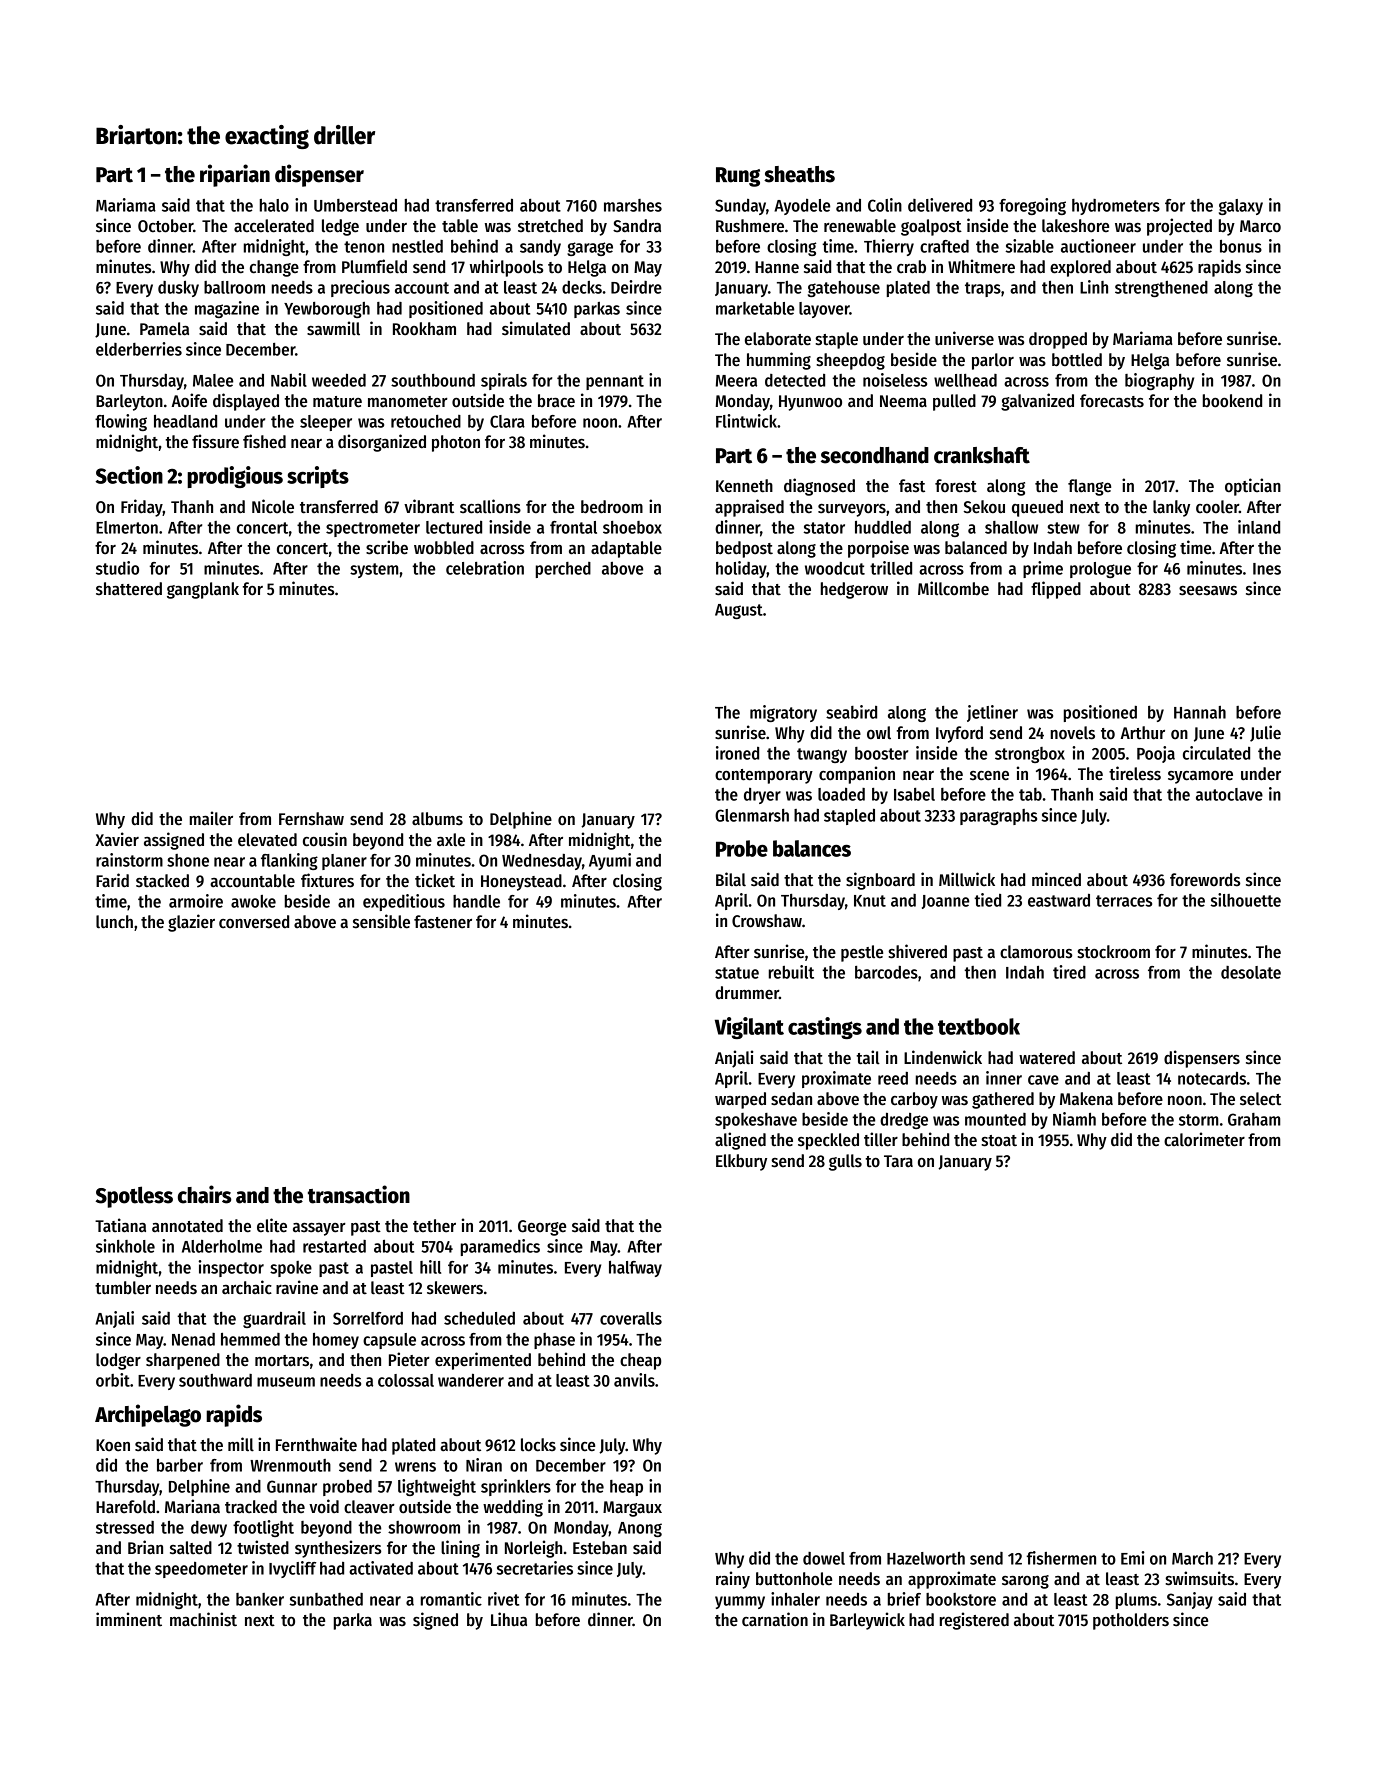 The width and height of the page is (1377, 1782). What do you see at coordinates (744, 486) in the page?
I see `Kenneth` at bounding box center [744, 486].
